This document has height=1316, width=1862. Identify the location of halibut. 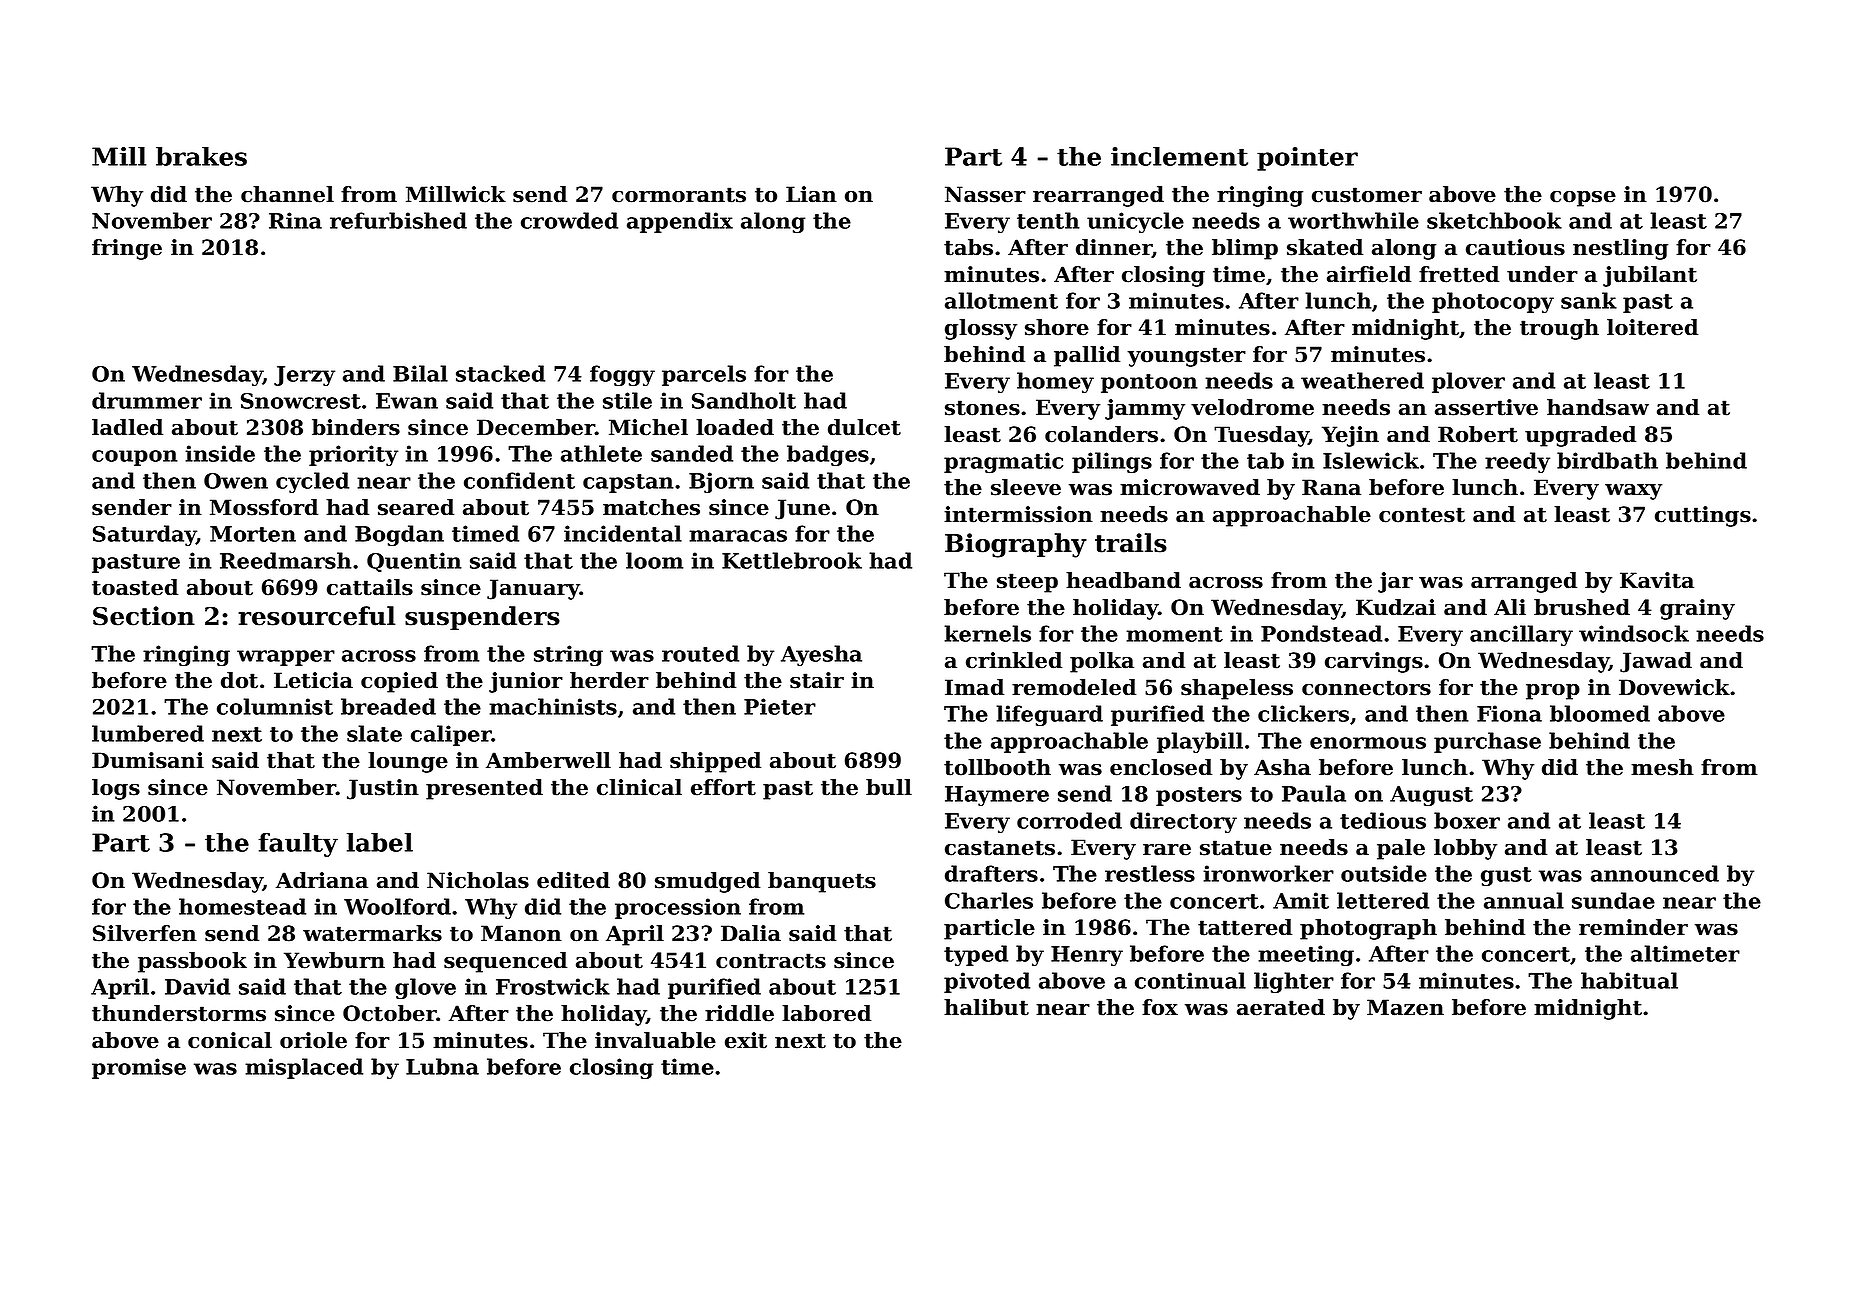
(986, 1007).
